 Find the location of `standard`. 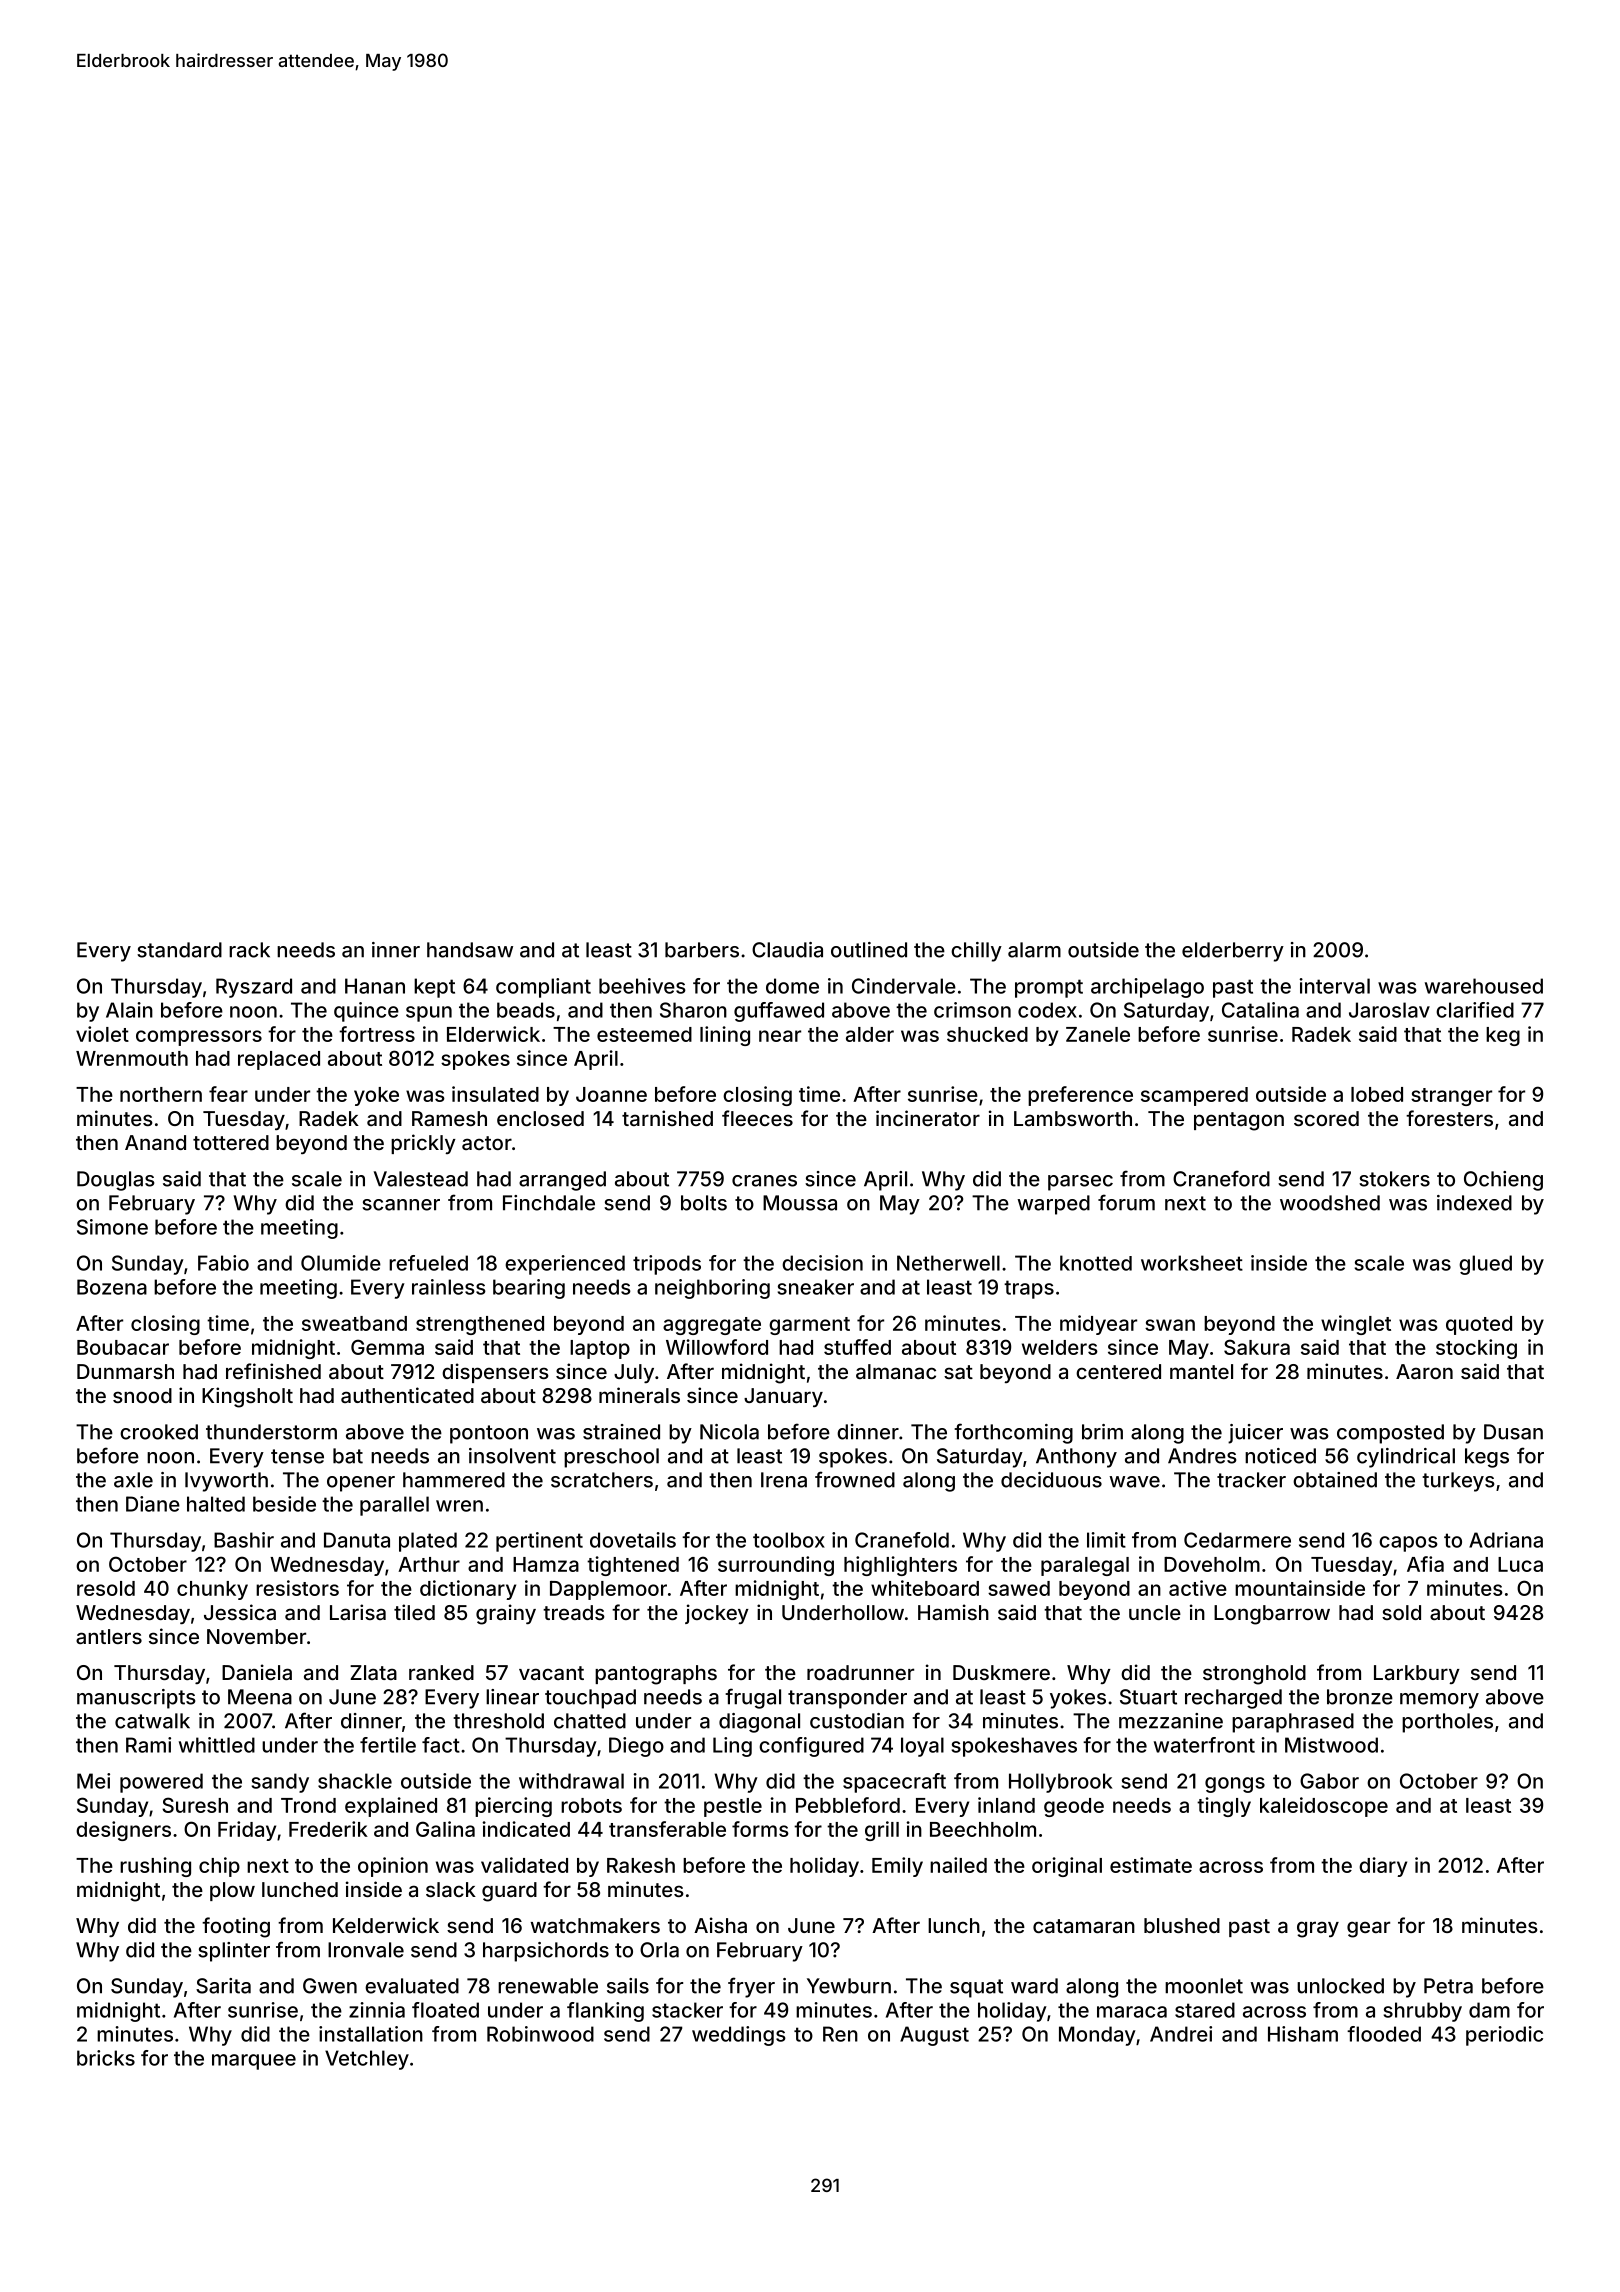

standard is located at coordinates (179, 950).
